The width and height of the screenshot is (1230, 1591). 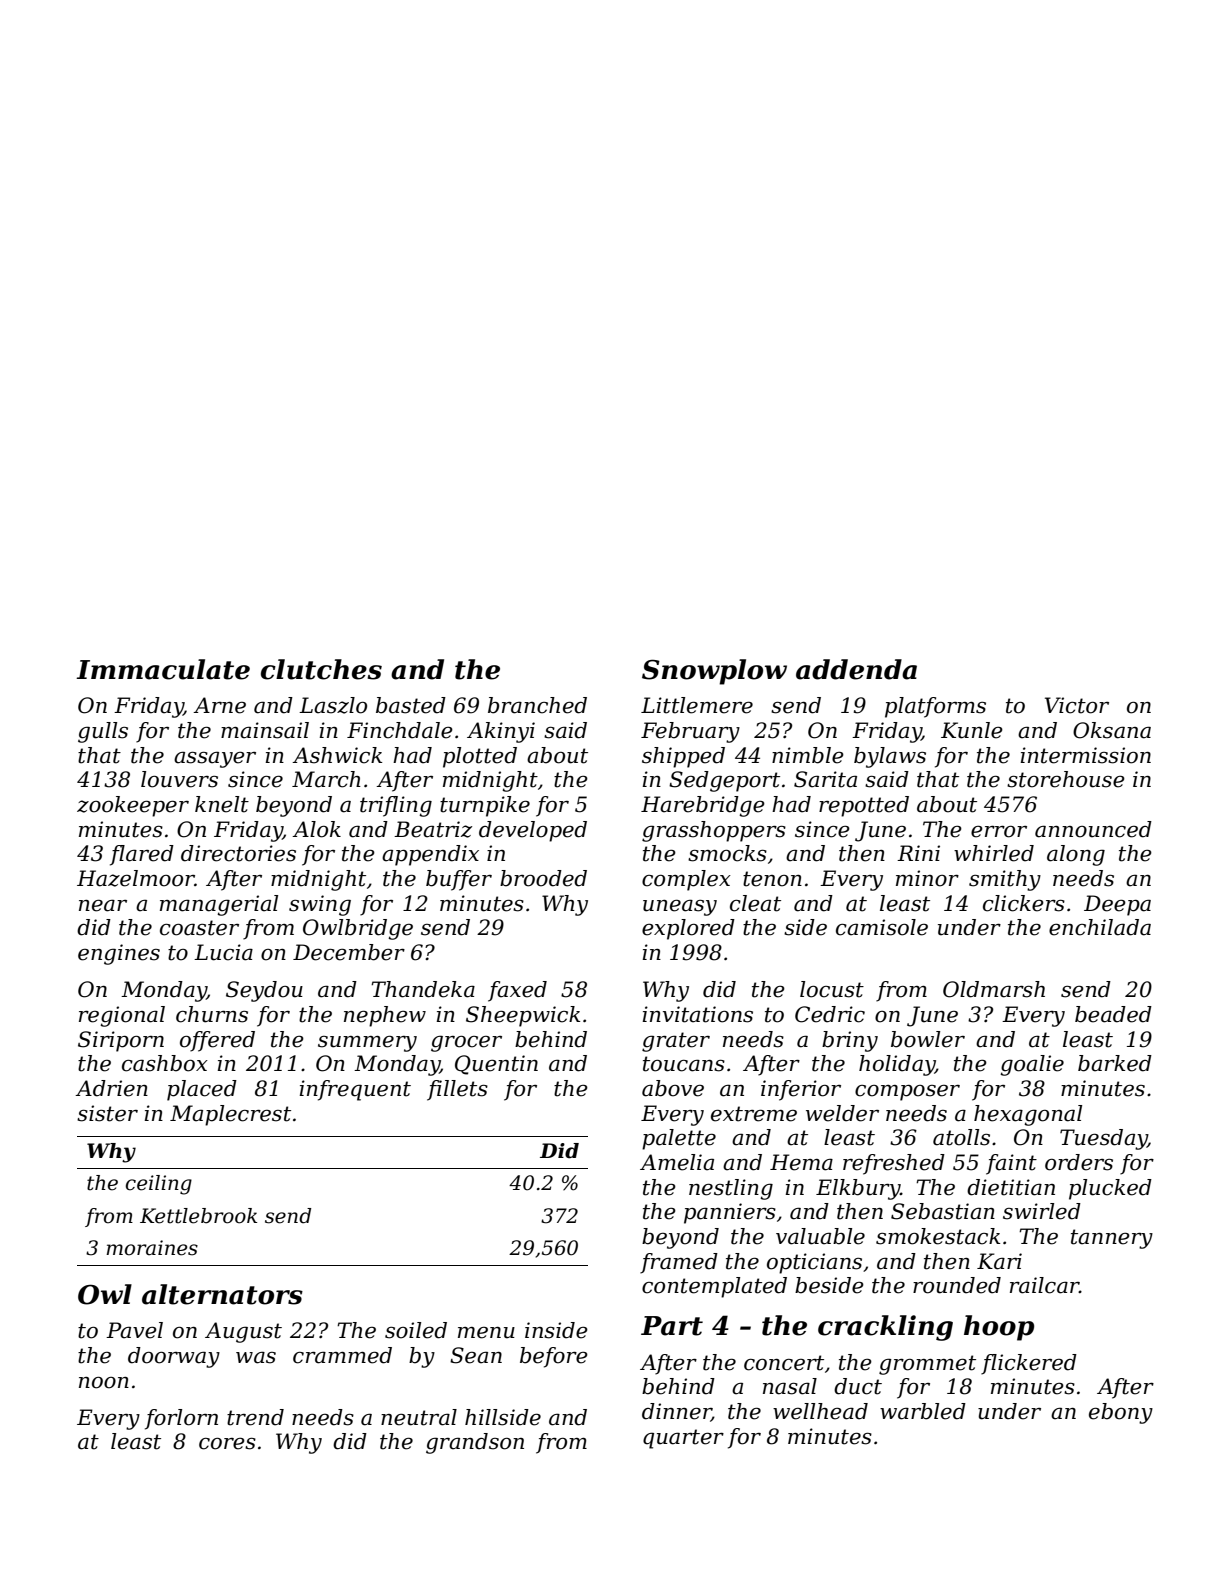 I want to click on quarter, so click(x=683, y=1439).
